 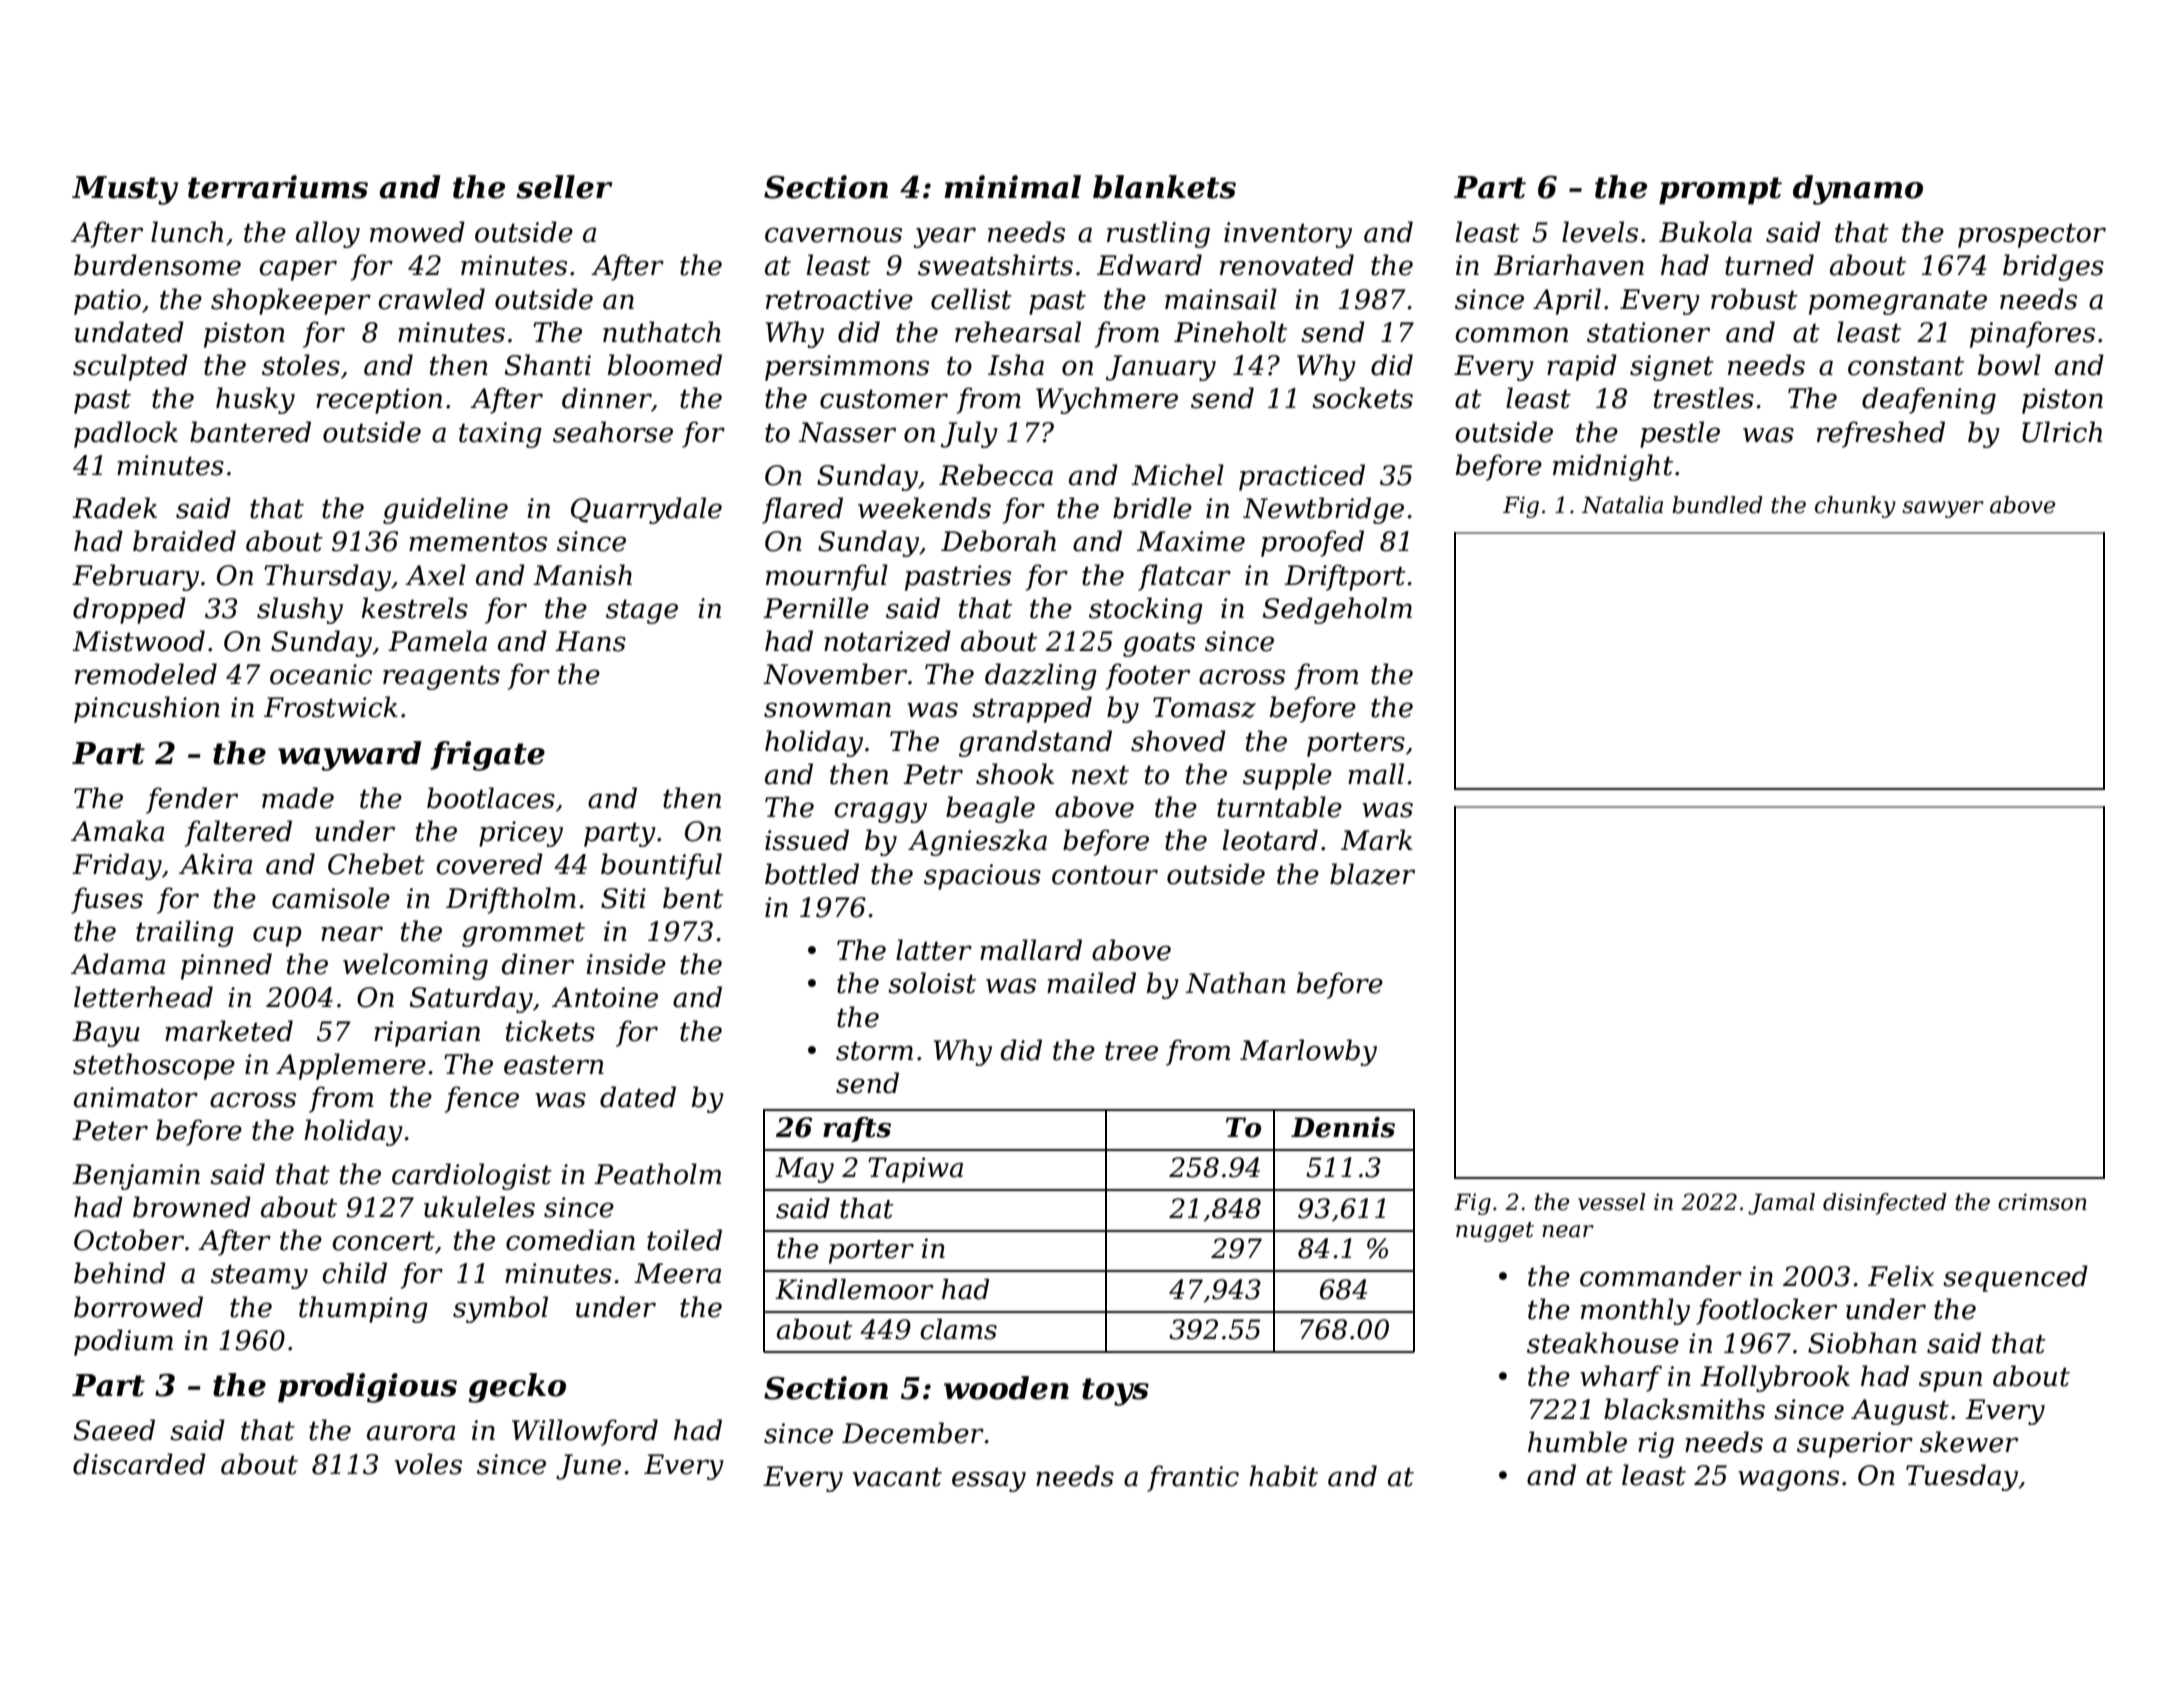 What do you see at coordinates (854, 1289) in the page?
I see `Kindlemoor` at bounding box center [854, 1289].
